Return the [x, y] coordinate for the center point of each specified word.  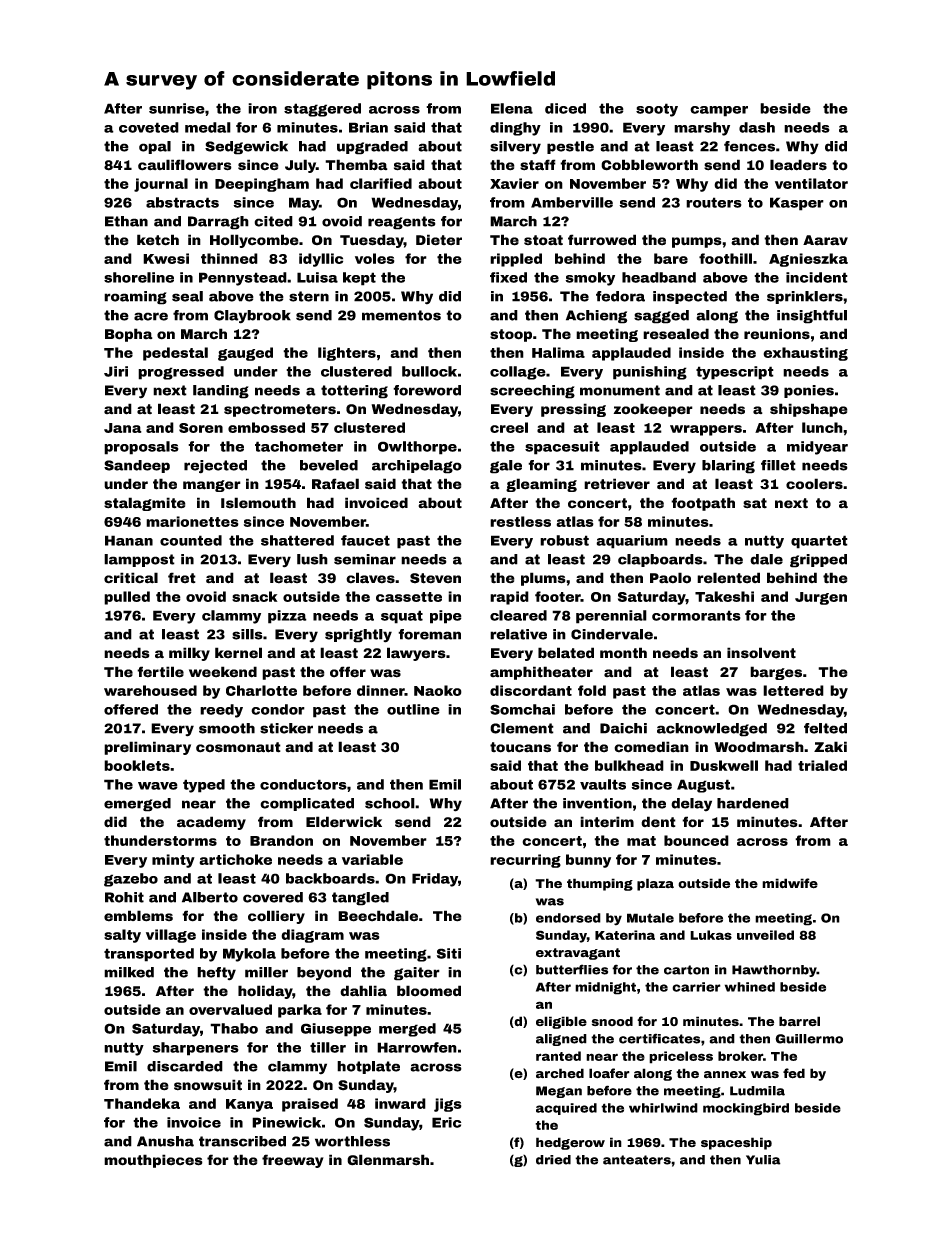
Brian [368, 127]
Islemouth [258, 503]
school [390, 803]
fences [749, 146]
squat [402, 617]
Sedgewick [246, 148]
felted [825, 728]
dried [553, 1160]
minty [173, 861]
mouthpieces [153, 1161]
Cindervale [612, 634]
